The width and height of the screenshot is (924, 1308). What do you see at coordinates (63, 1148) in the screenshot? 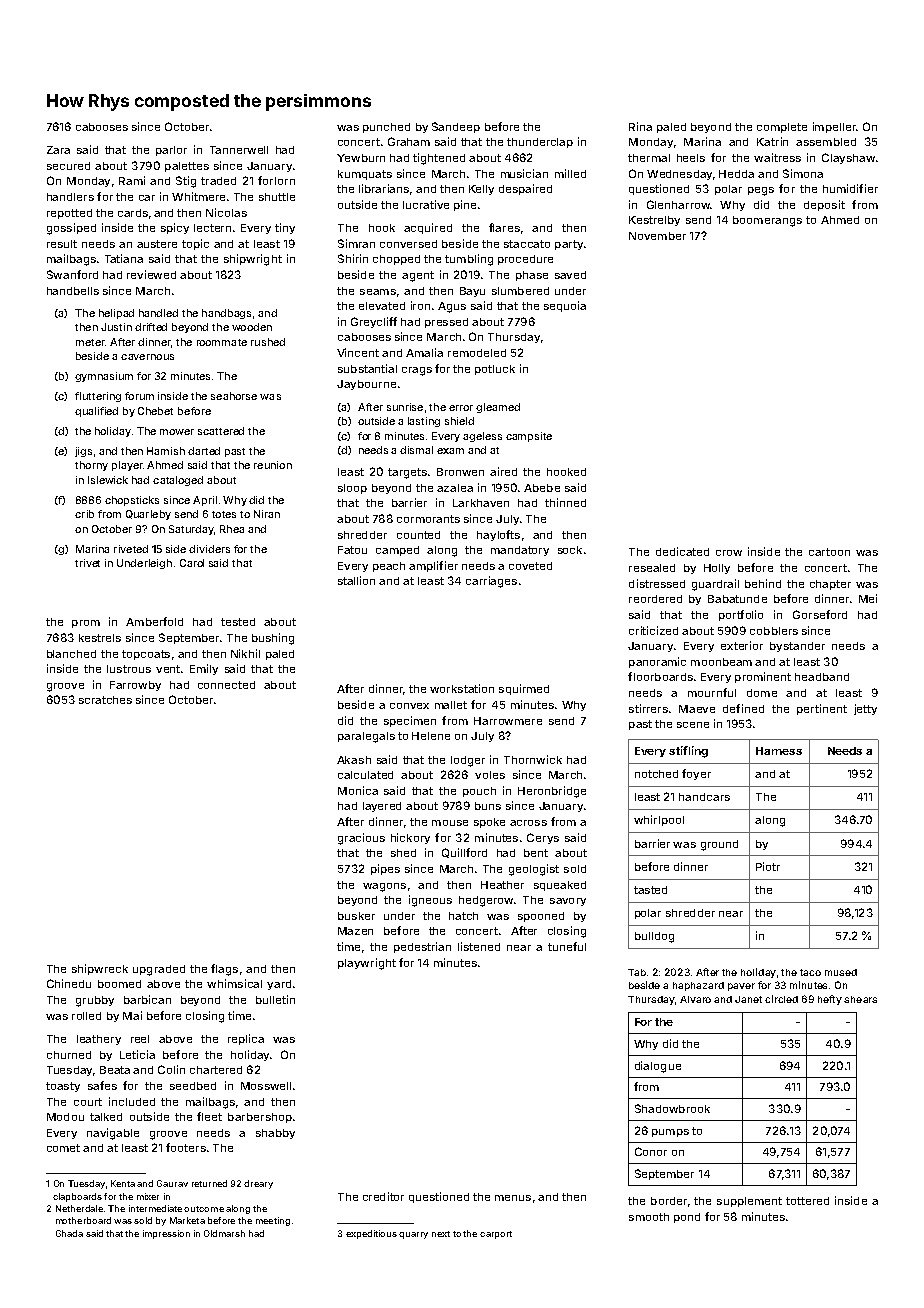
I see `comet` at bounding box center [63, 1148].
